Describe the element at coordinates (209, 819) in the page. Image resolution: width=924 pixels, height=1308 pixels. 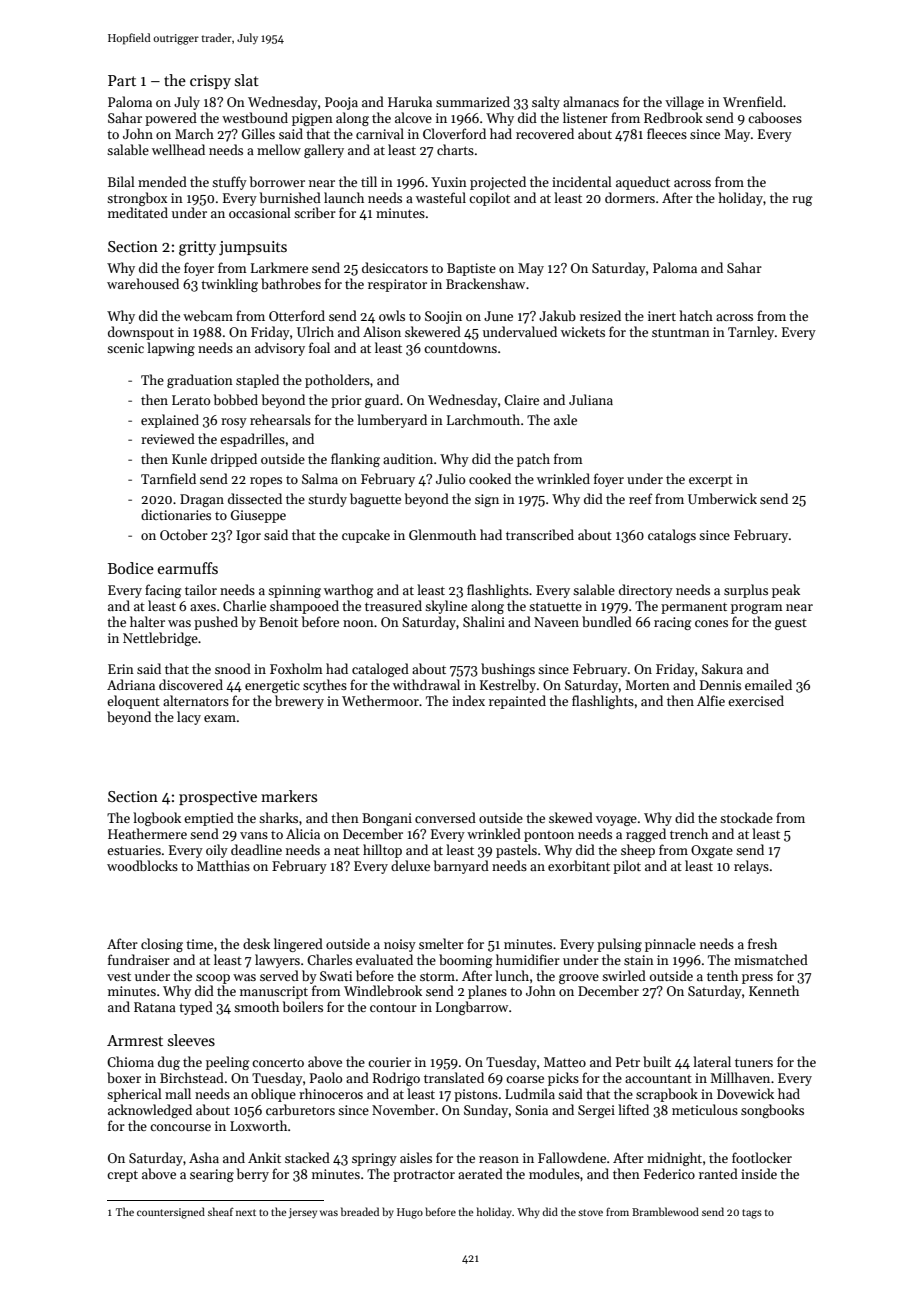
I see `emptied` at that location.
